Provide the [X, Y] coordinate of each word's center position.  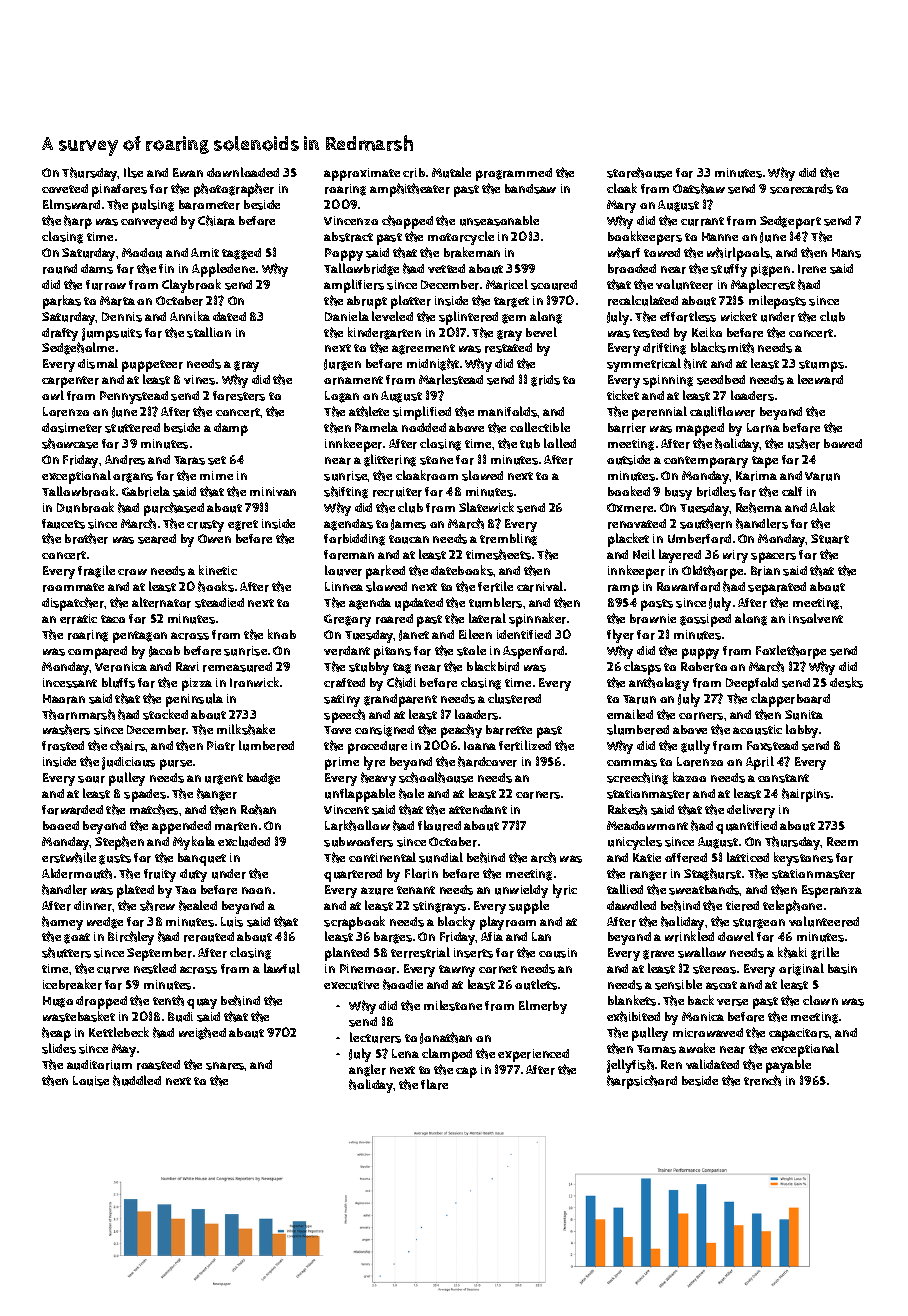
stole [471, 650]
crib [414, 173]
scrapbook [354, 923]
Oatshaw [699, 188]
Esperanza [832, 891]
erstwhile [69, 857]
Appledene [223, 270]
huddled [137, 1080]
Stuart [830, 539]
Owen [214, 538]
